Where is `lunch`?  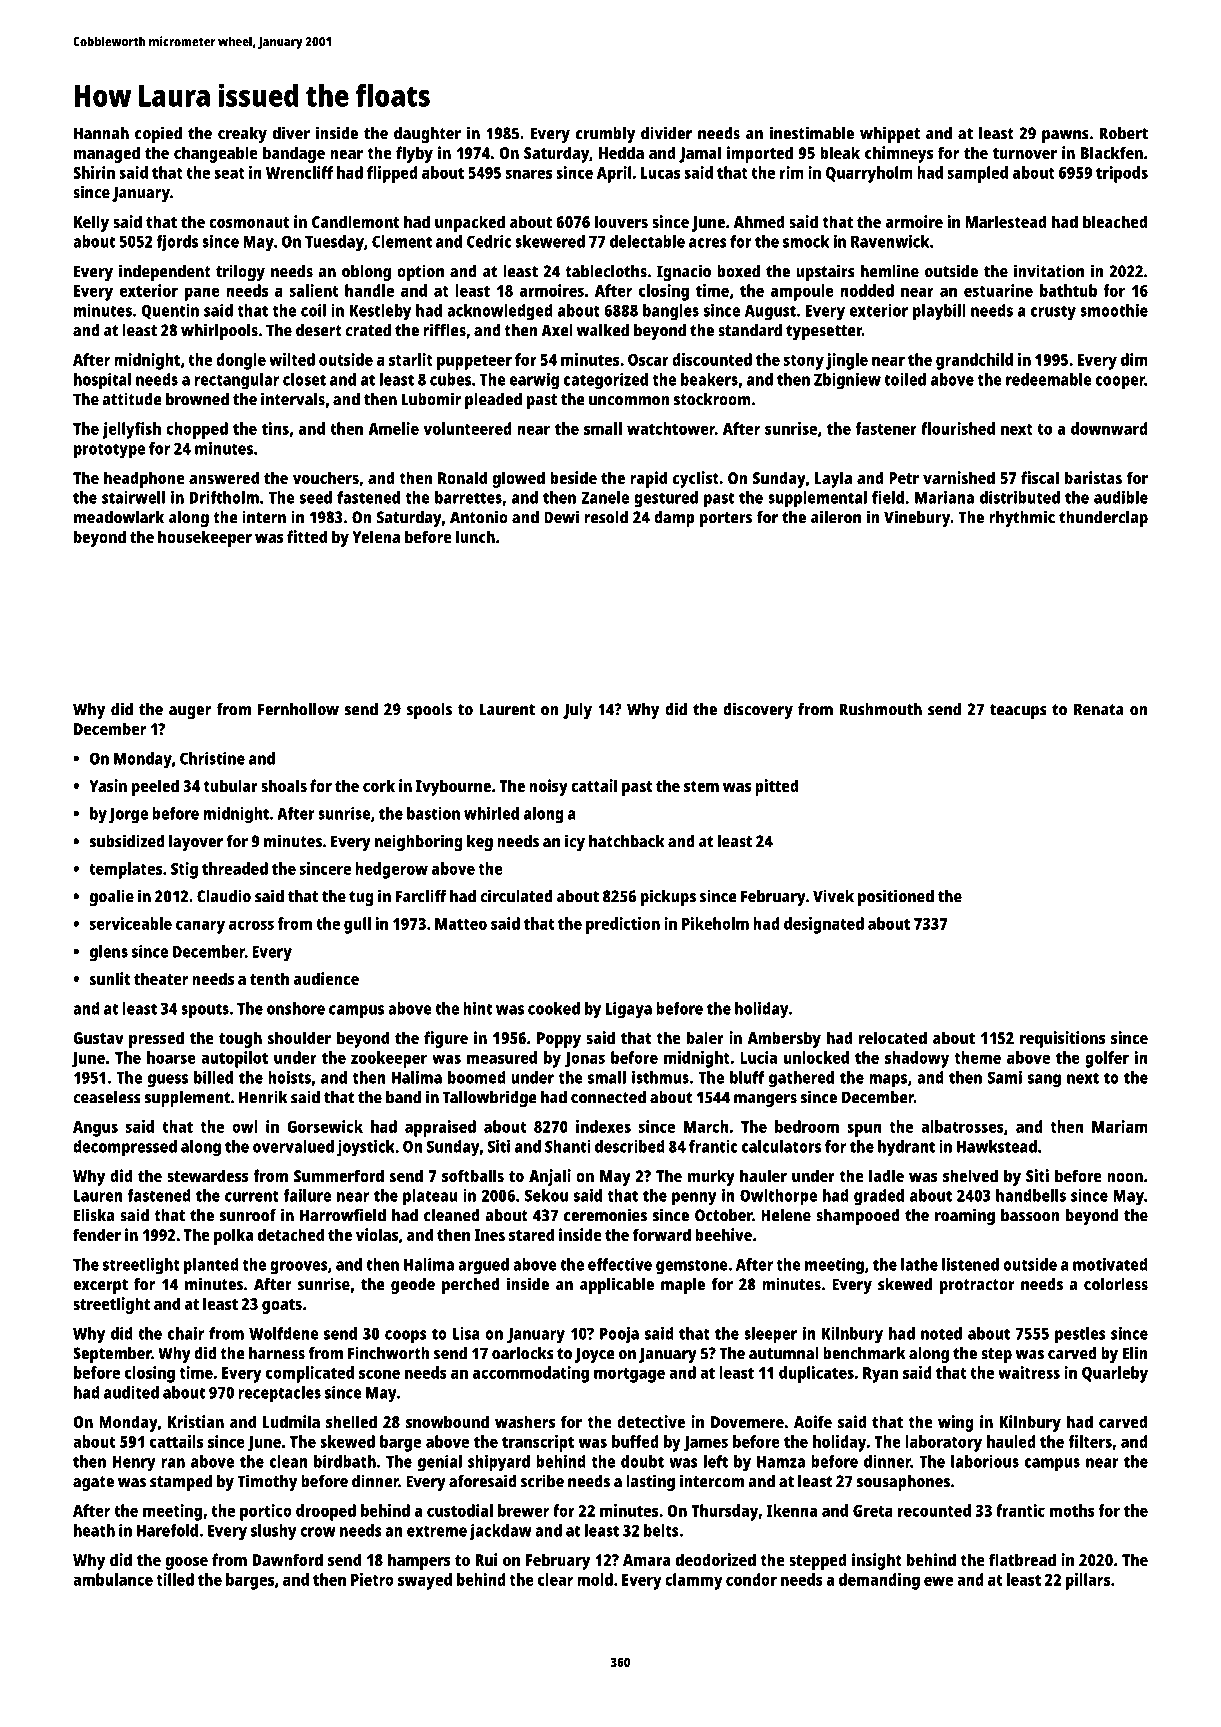 lunch is located at coordinates (475, 536).
